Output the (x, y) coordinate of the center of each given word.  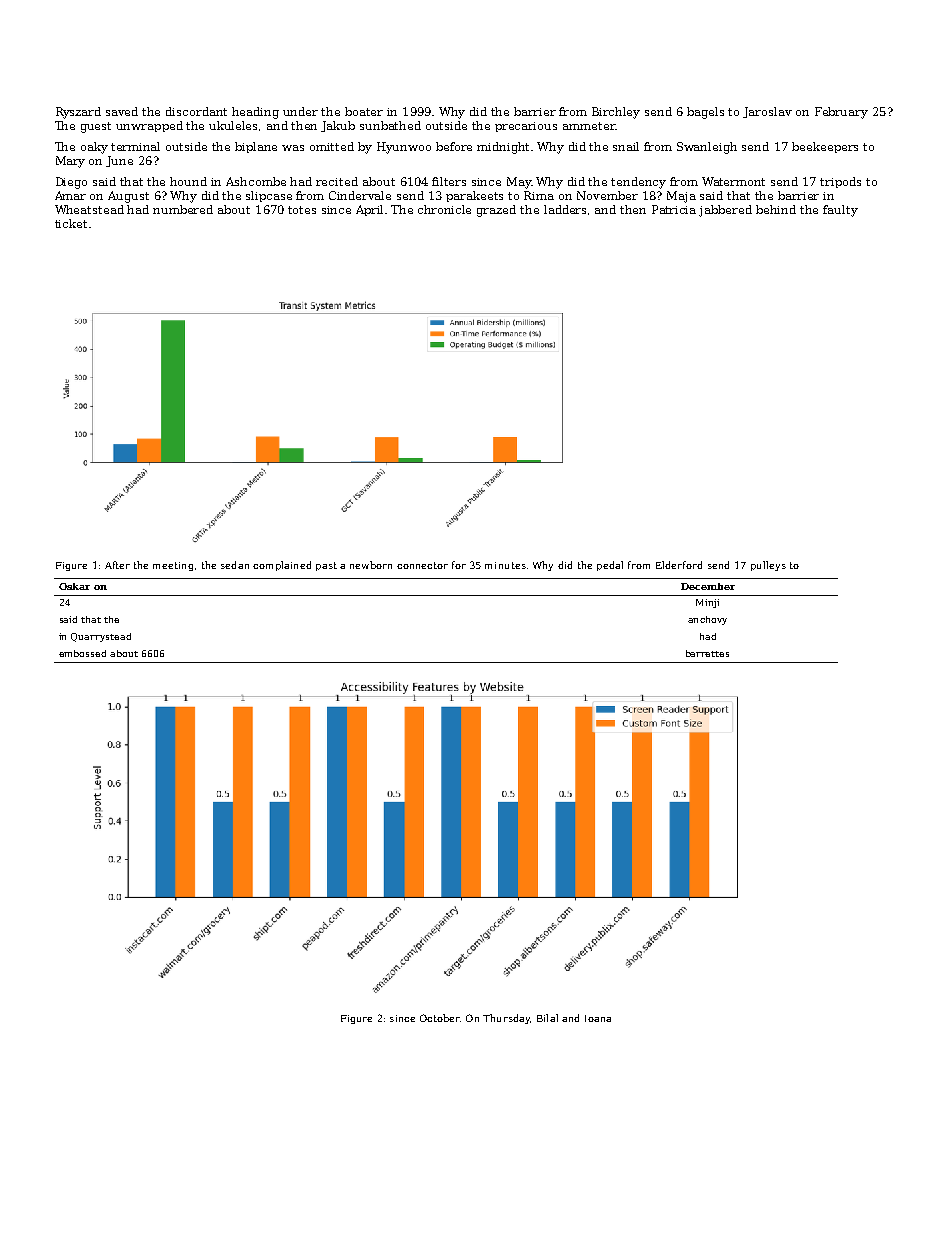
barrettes (707, 653)
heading (255, 113)
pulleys (768, 566)
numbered (183, 209)
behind (776, 209)
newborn (371, 565)
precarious (526, 127)
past (326, 566)
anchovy (707, 620)
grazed (496, 211)
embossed (82, 653)
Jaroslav (767, 112)
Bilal (547, 1018)
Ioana (598, 1018)
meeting (173, 566)
